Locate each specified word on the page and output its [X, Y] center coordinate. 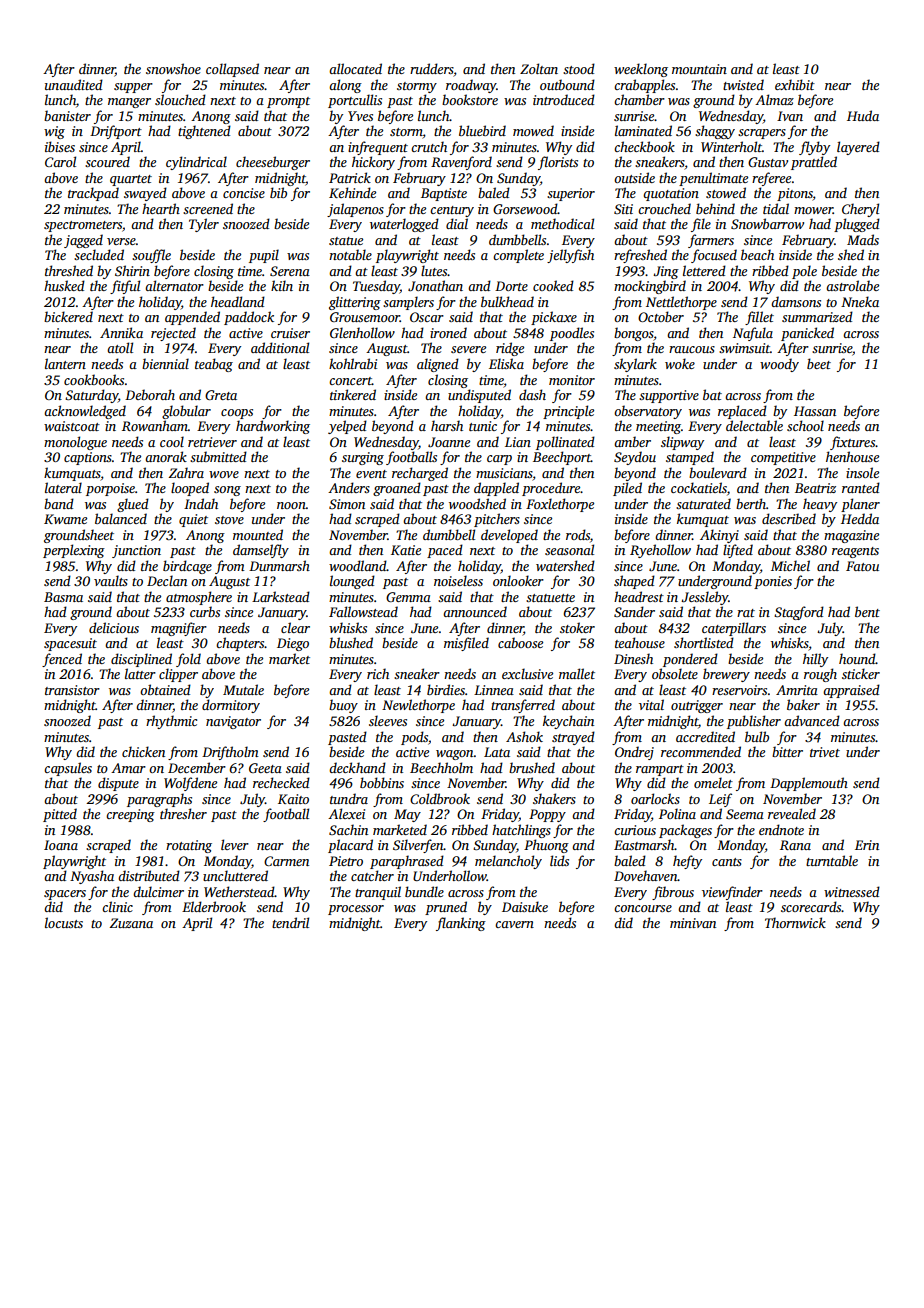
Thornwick [795, 922]
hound [857, 658]
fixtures [852, 443]
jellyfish [570, 256]
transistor [72, 690]
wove [224, 474]
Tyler [204, 225]
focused [714, 256]
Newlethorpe [418, 706]
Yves [360, 116]
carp [499, 460]
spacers [65, 895]
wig [54, 132]
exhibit [795, 84]
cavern [514, 924]
